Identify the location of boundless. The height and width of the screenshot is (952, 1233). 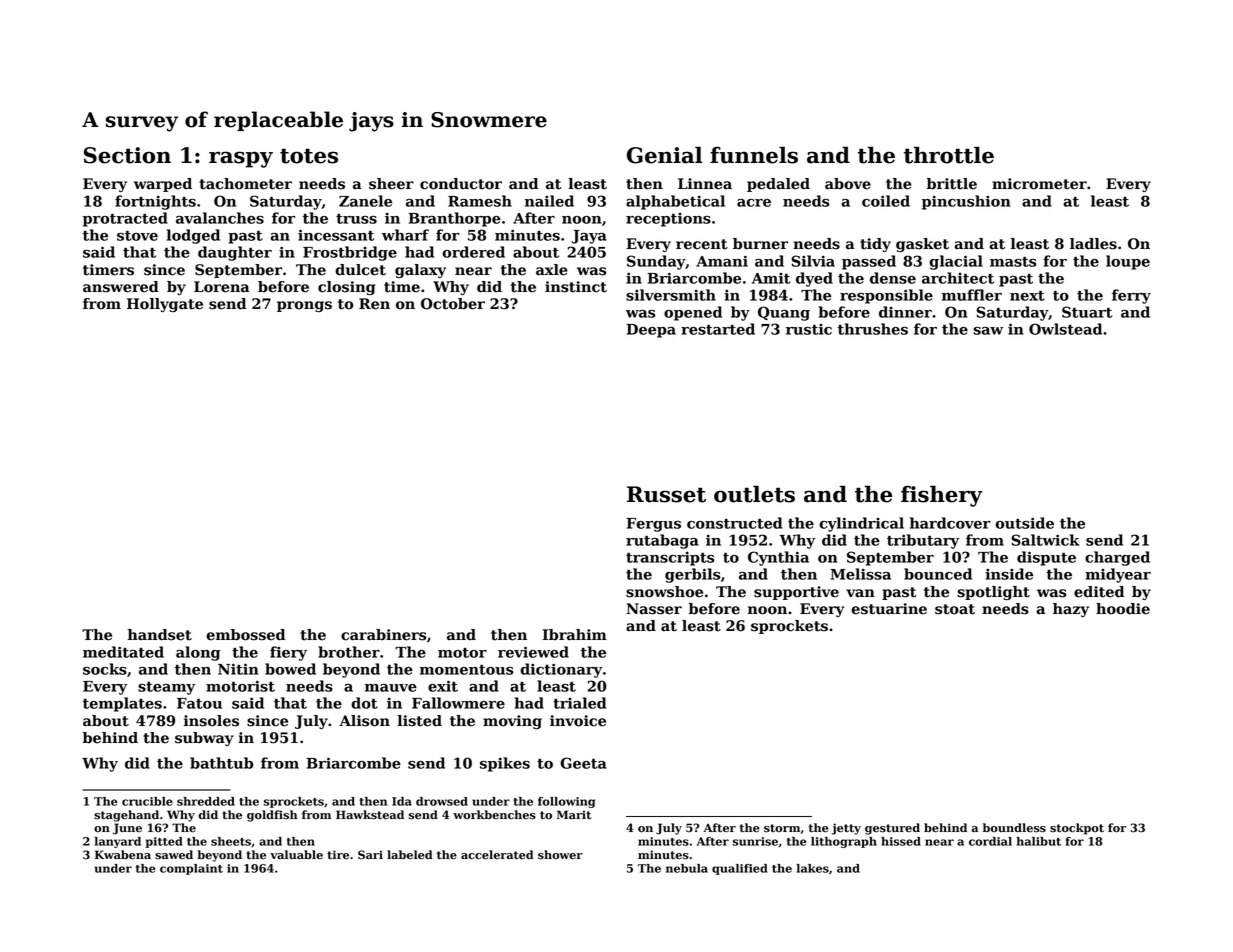
(1014, 828).
